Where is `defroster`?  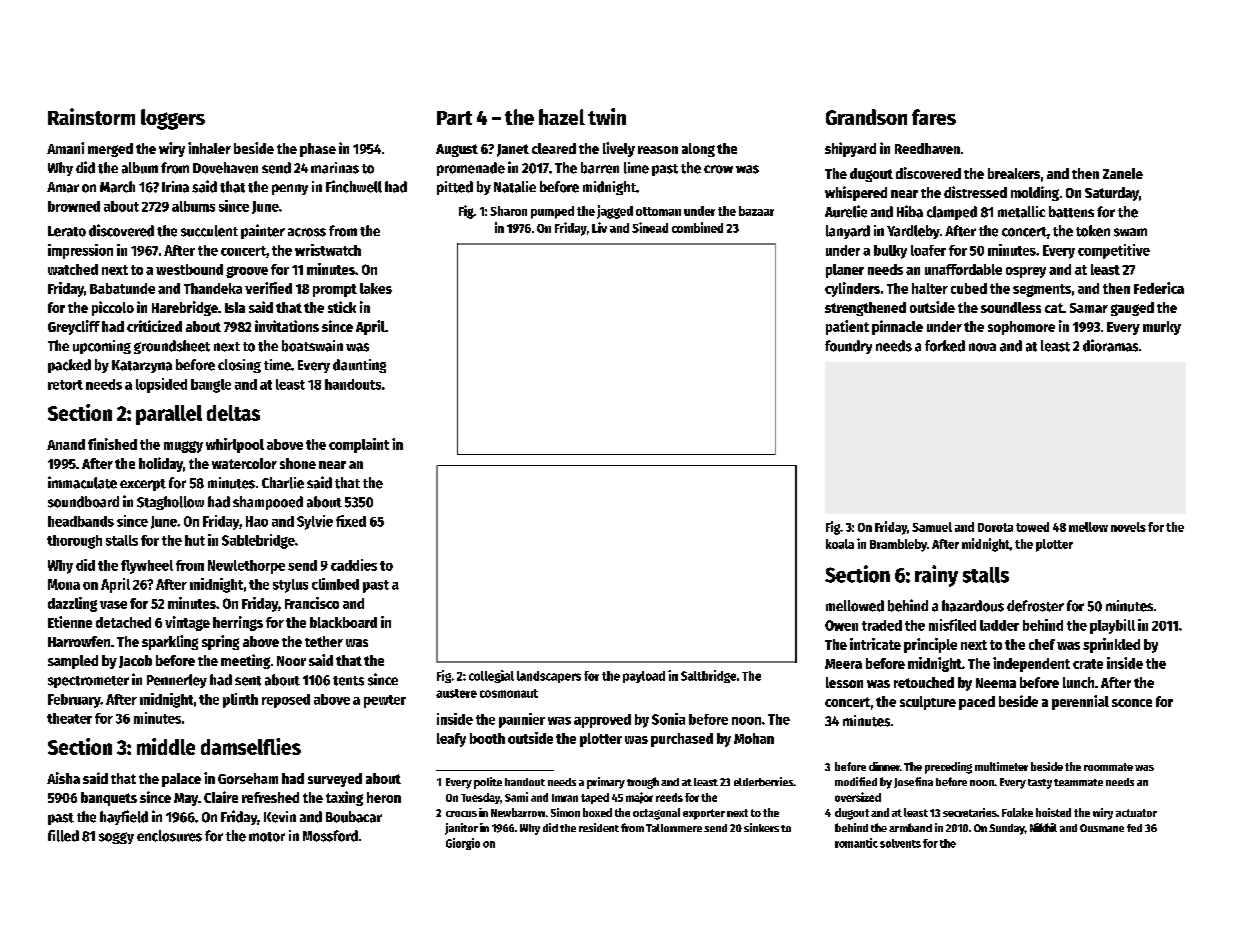
defroster is located at coordinates (1035, 606).
